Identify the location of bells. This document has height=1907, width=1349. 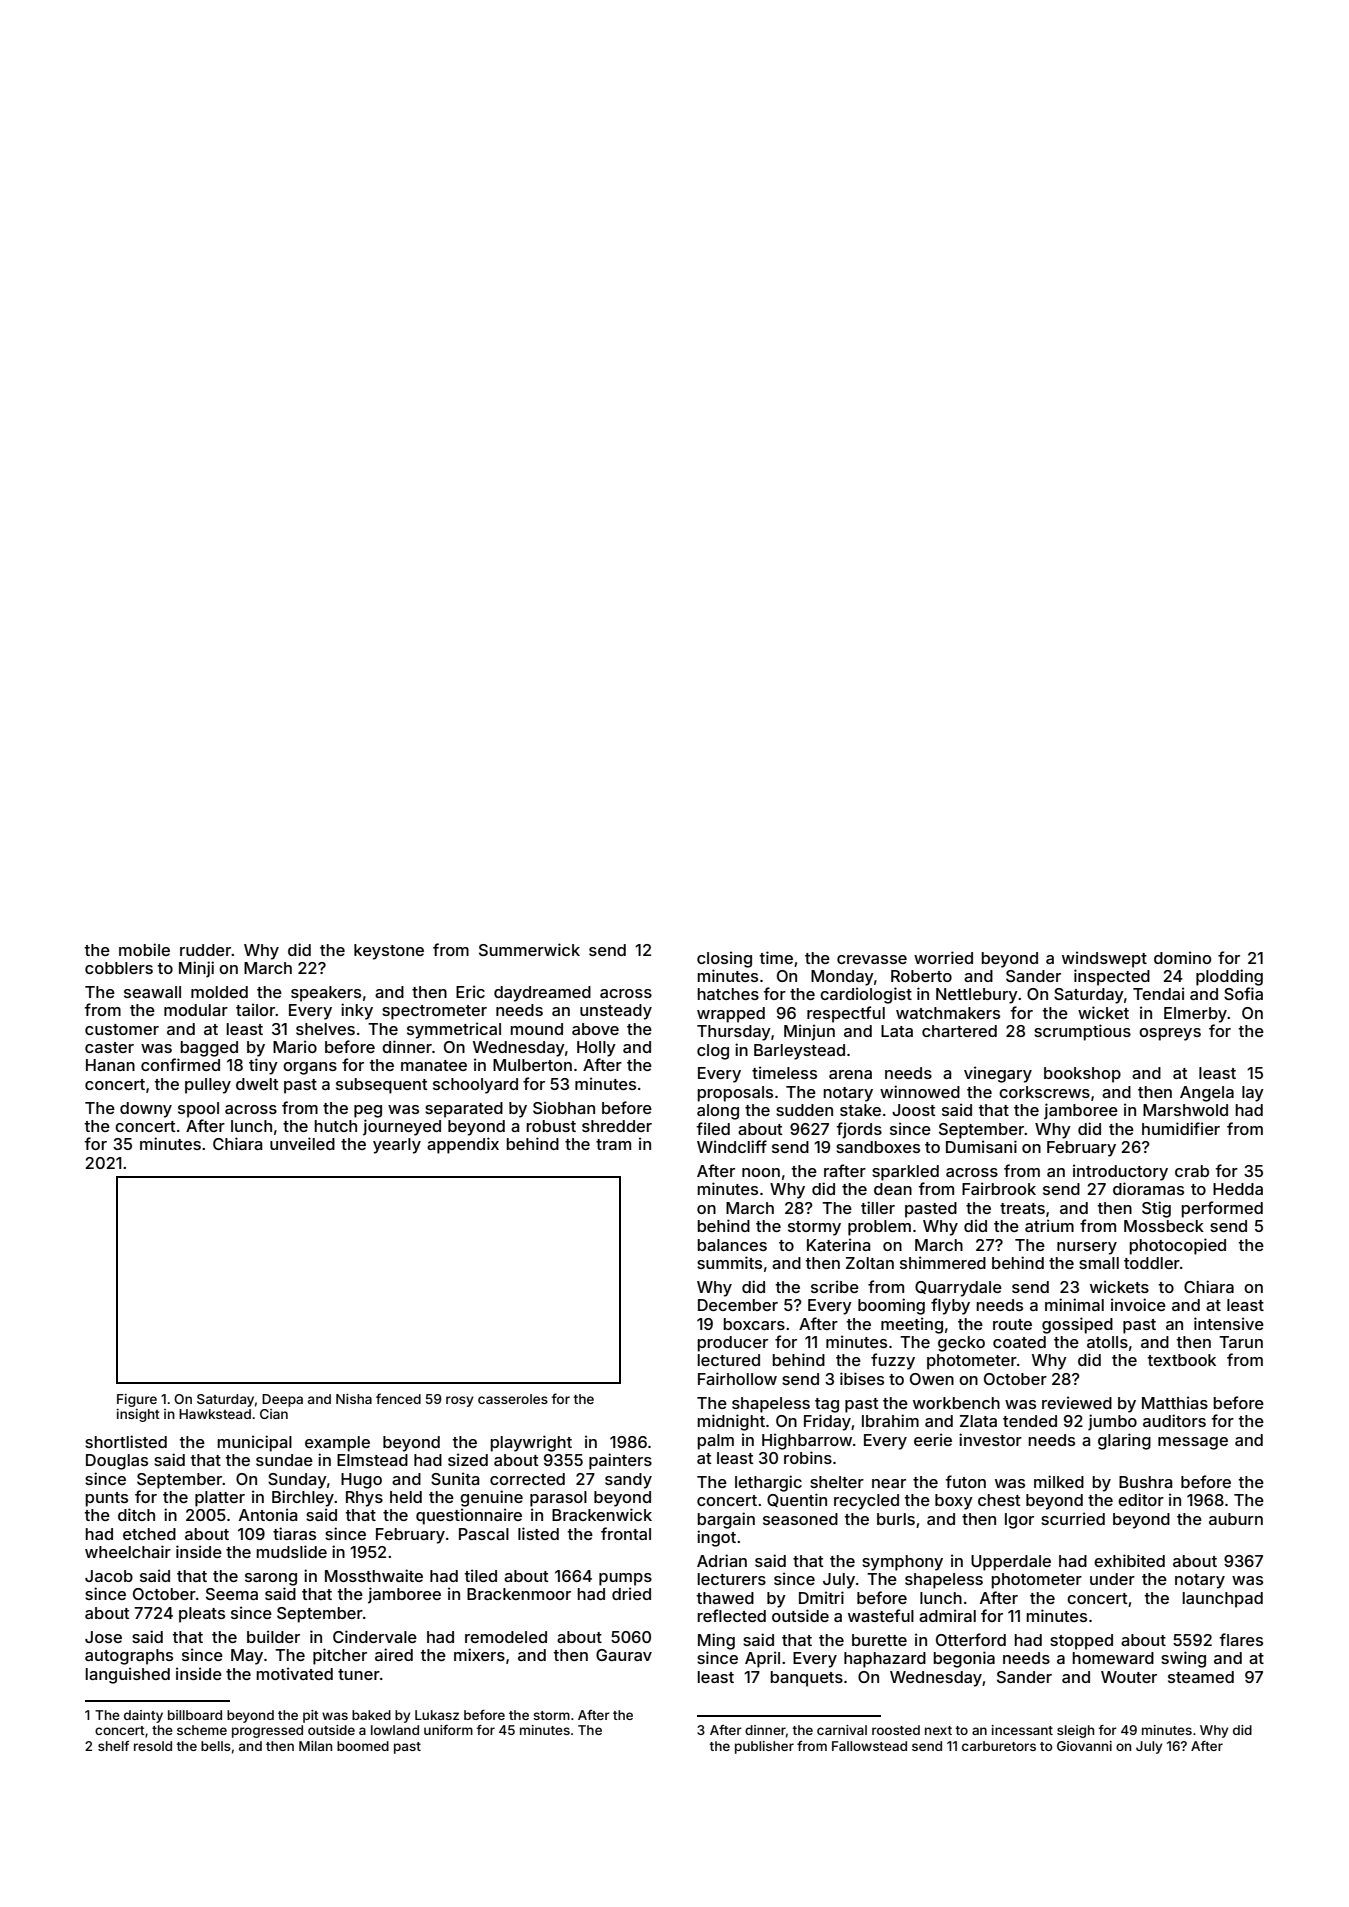
(216, 1746).
